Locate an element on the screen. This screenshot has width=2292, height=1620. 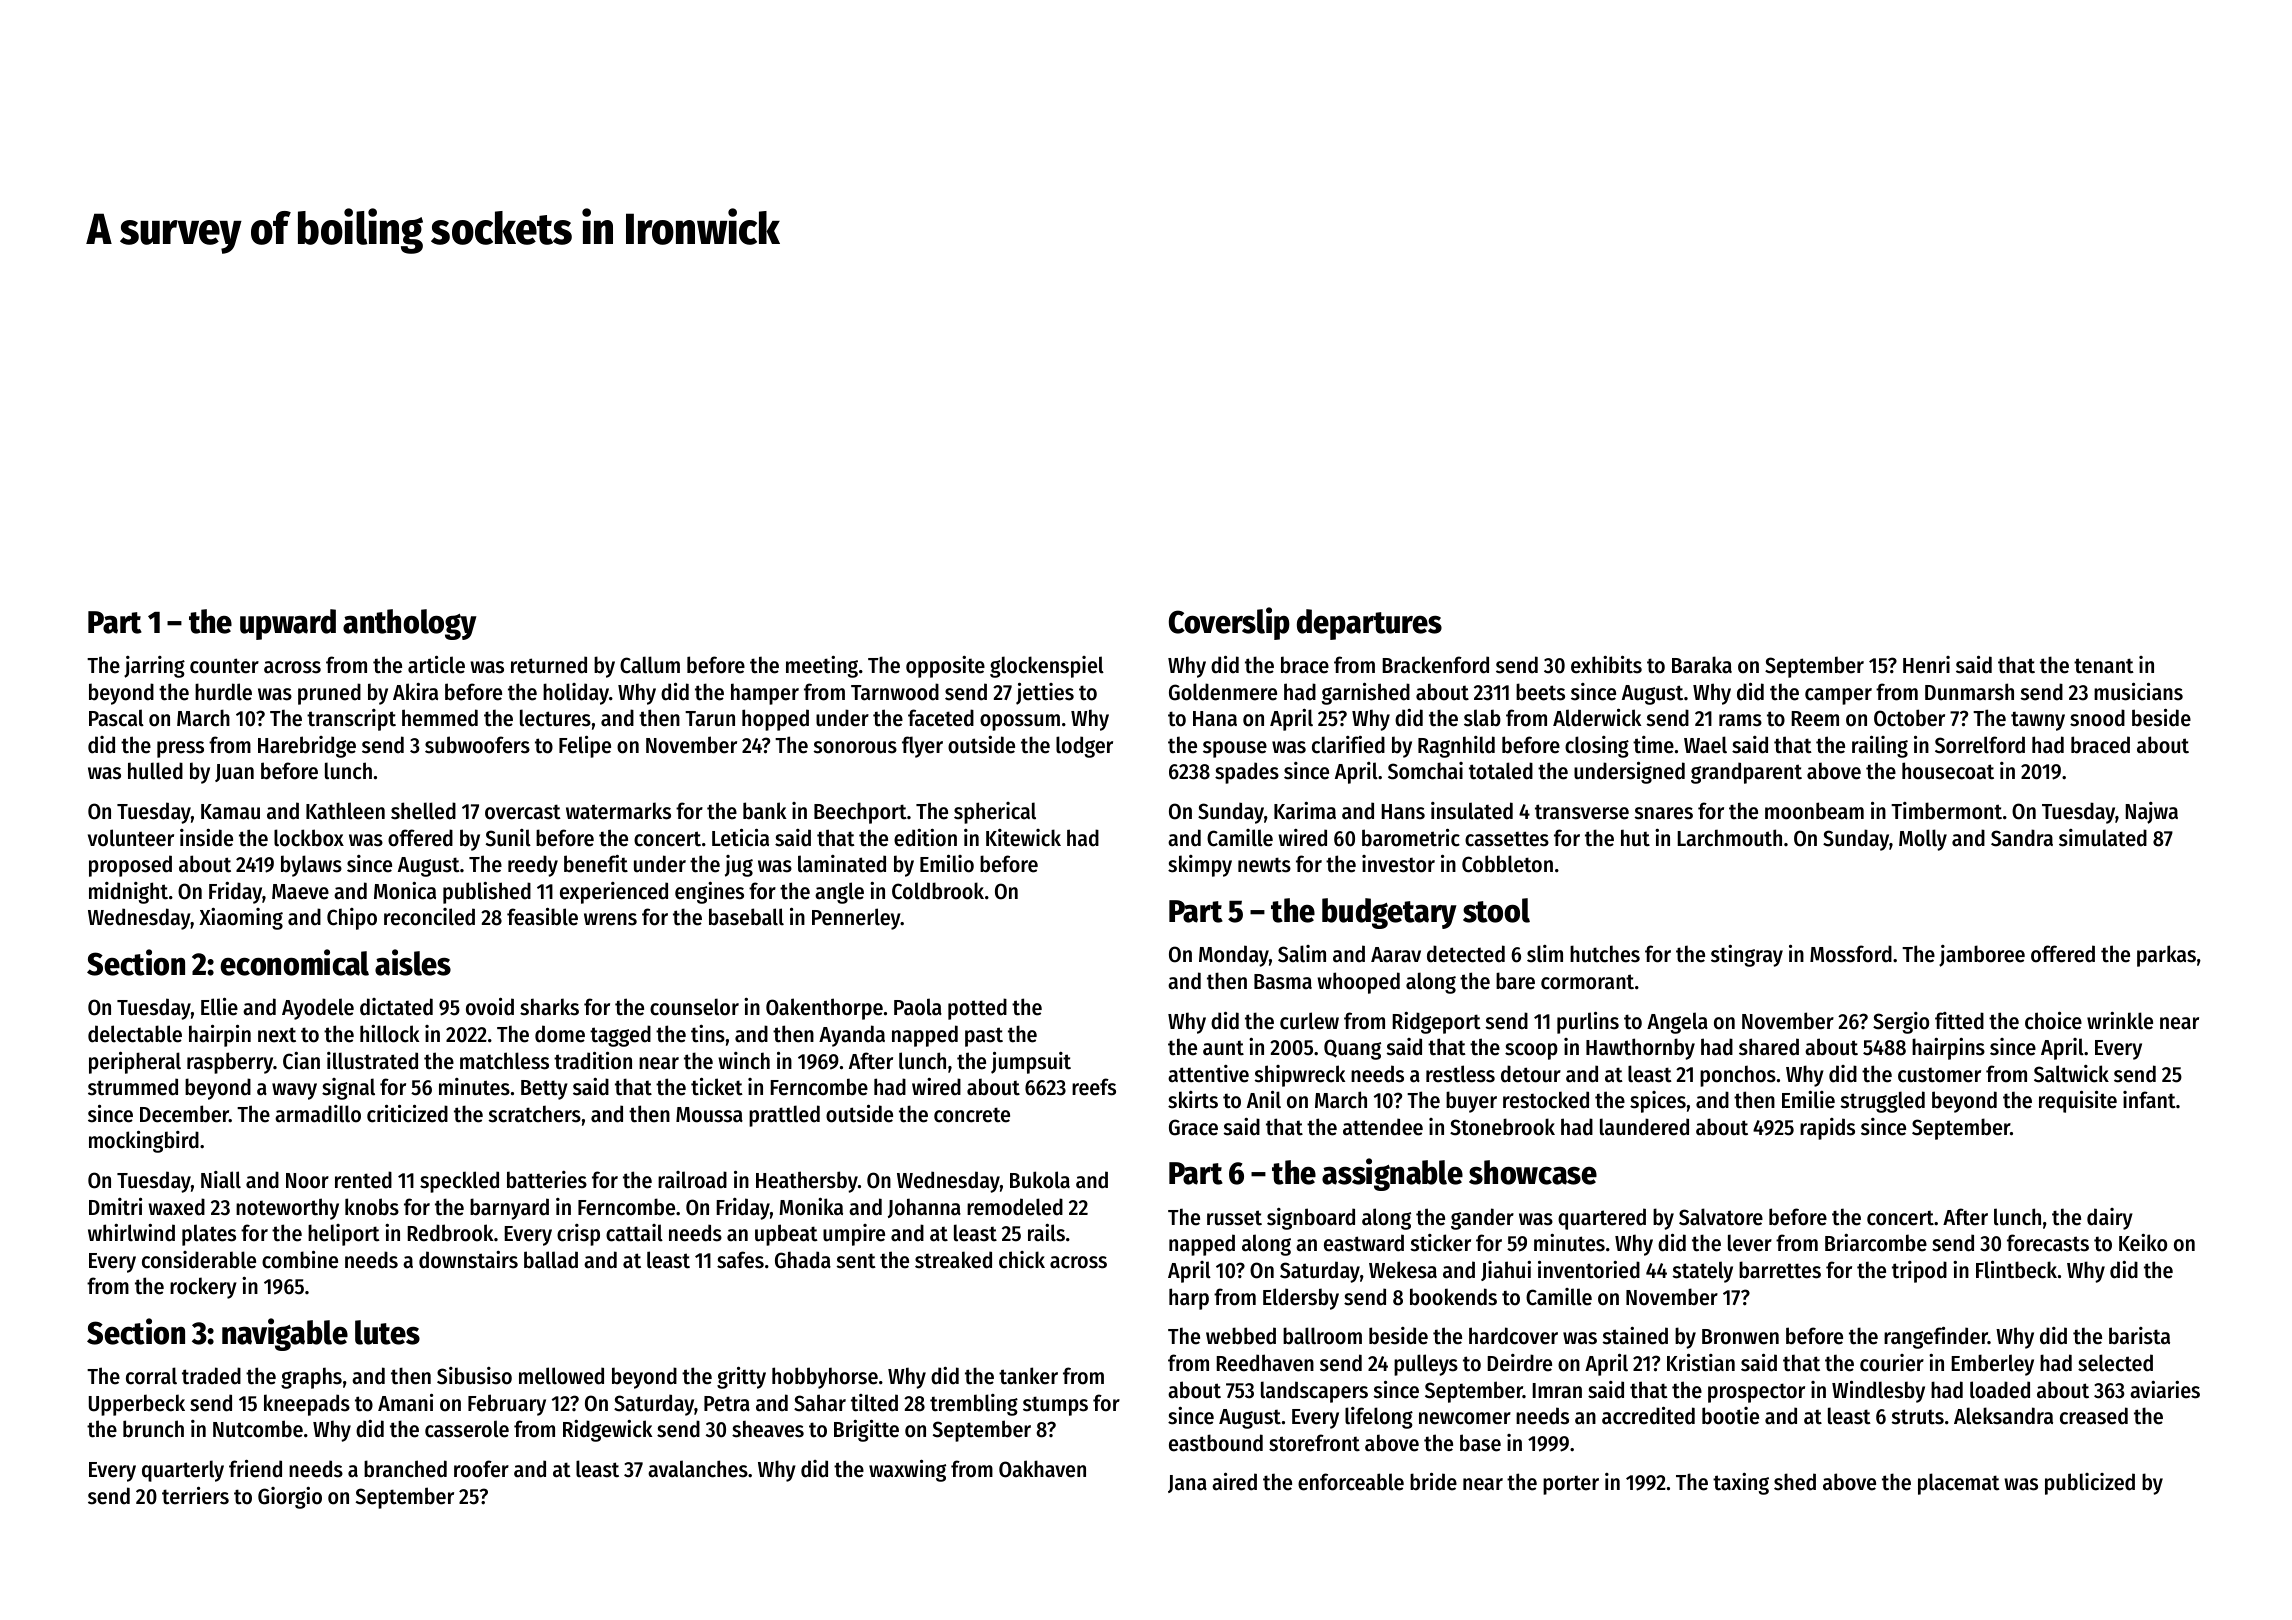
Coverslip is located at coordinates (1229, 623).
